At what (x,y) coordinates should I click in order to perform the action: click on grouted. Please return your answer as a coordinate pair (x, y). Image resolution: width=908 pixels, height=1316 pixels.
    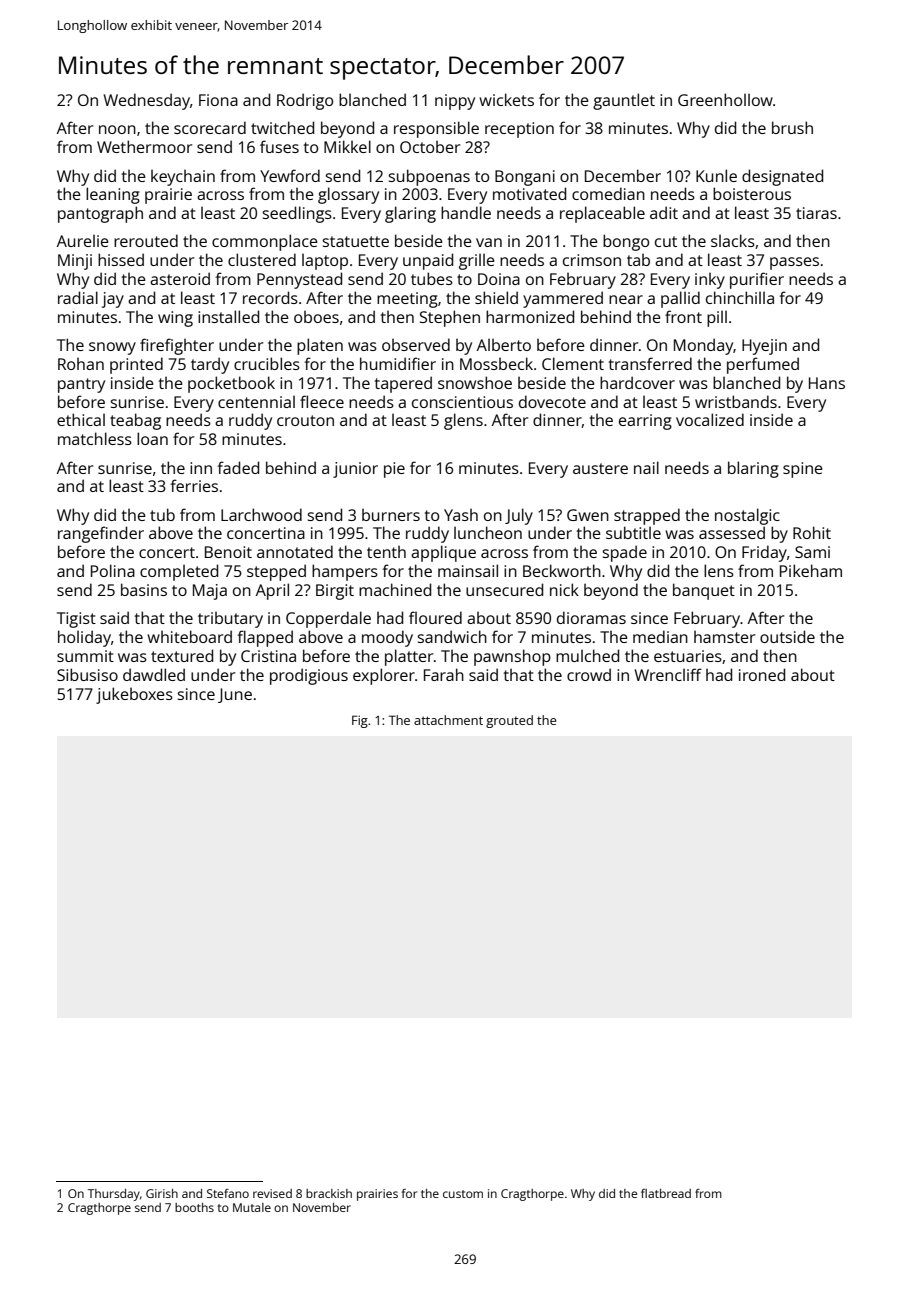
    Looking at the image, I should click on (509, 721).
